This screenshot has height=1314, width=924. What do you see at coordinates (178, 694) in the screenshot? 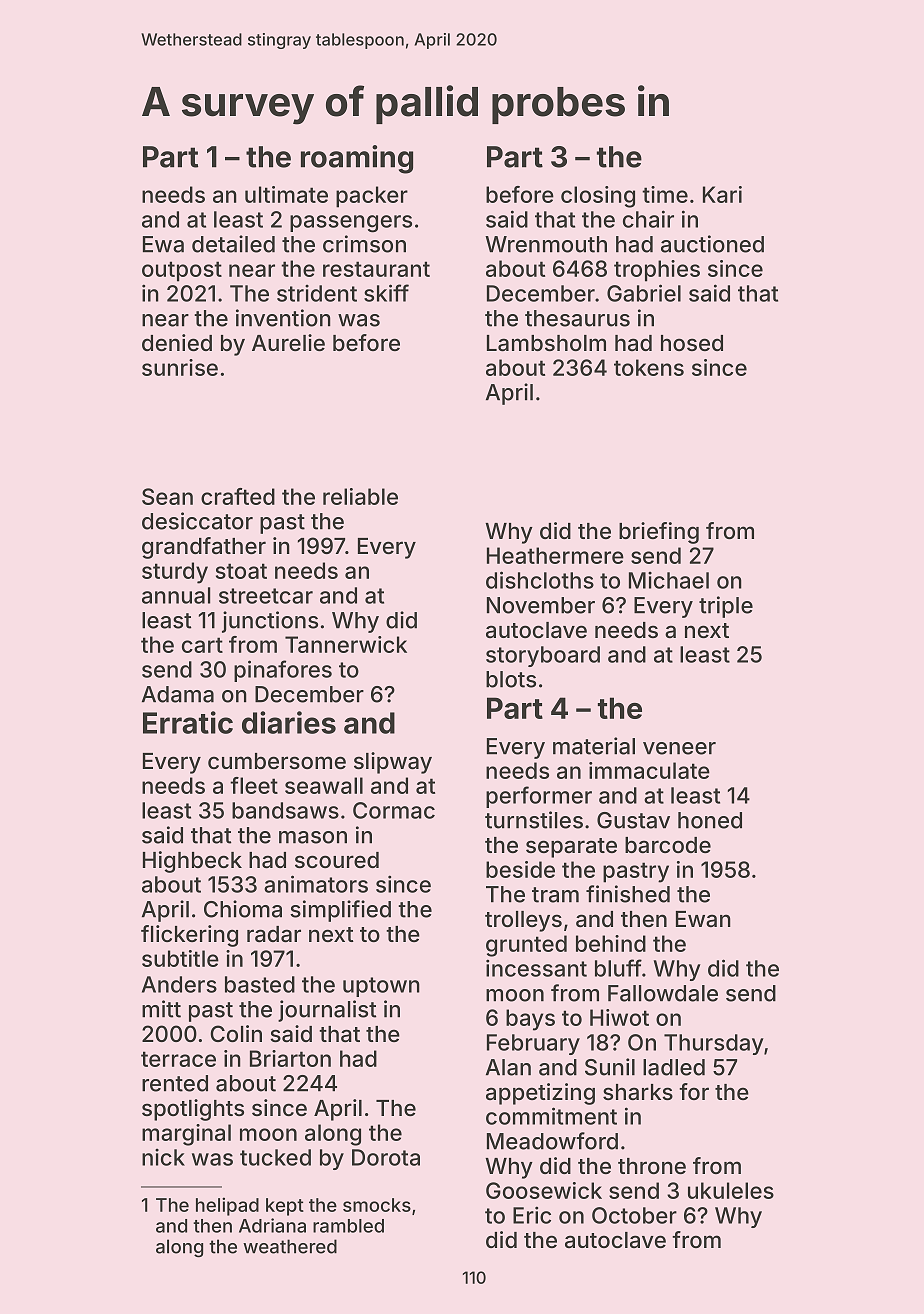
I see `Adama` at bounding box center [178, 694].
